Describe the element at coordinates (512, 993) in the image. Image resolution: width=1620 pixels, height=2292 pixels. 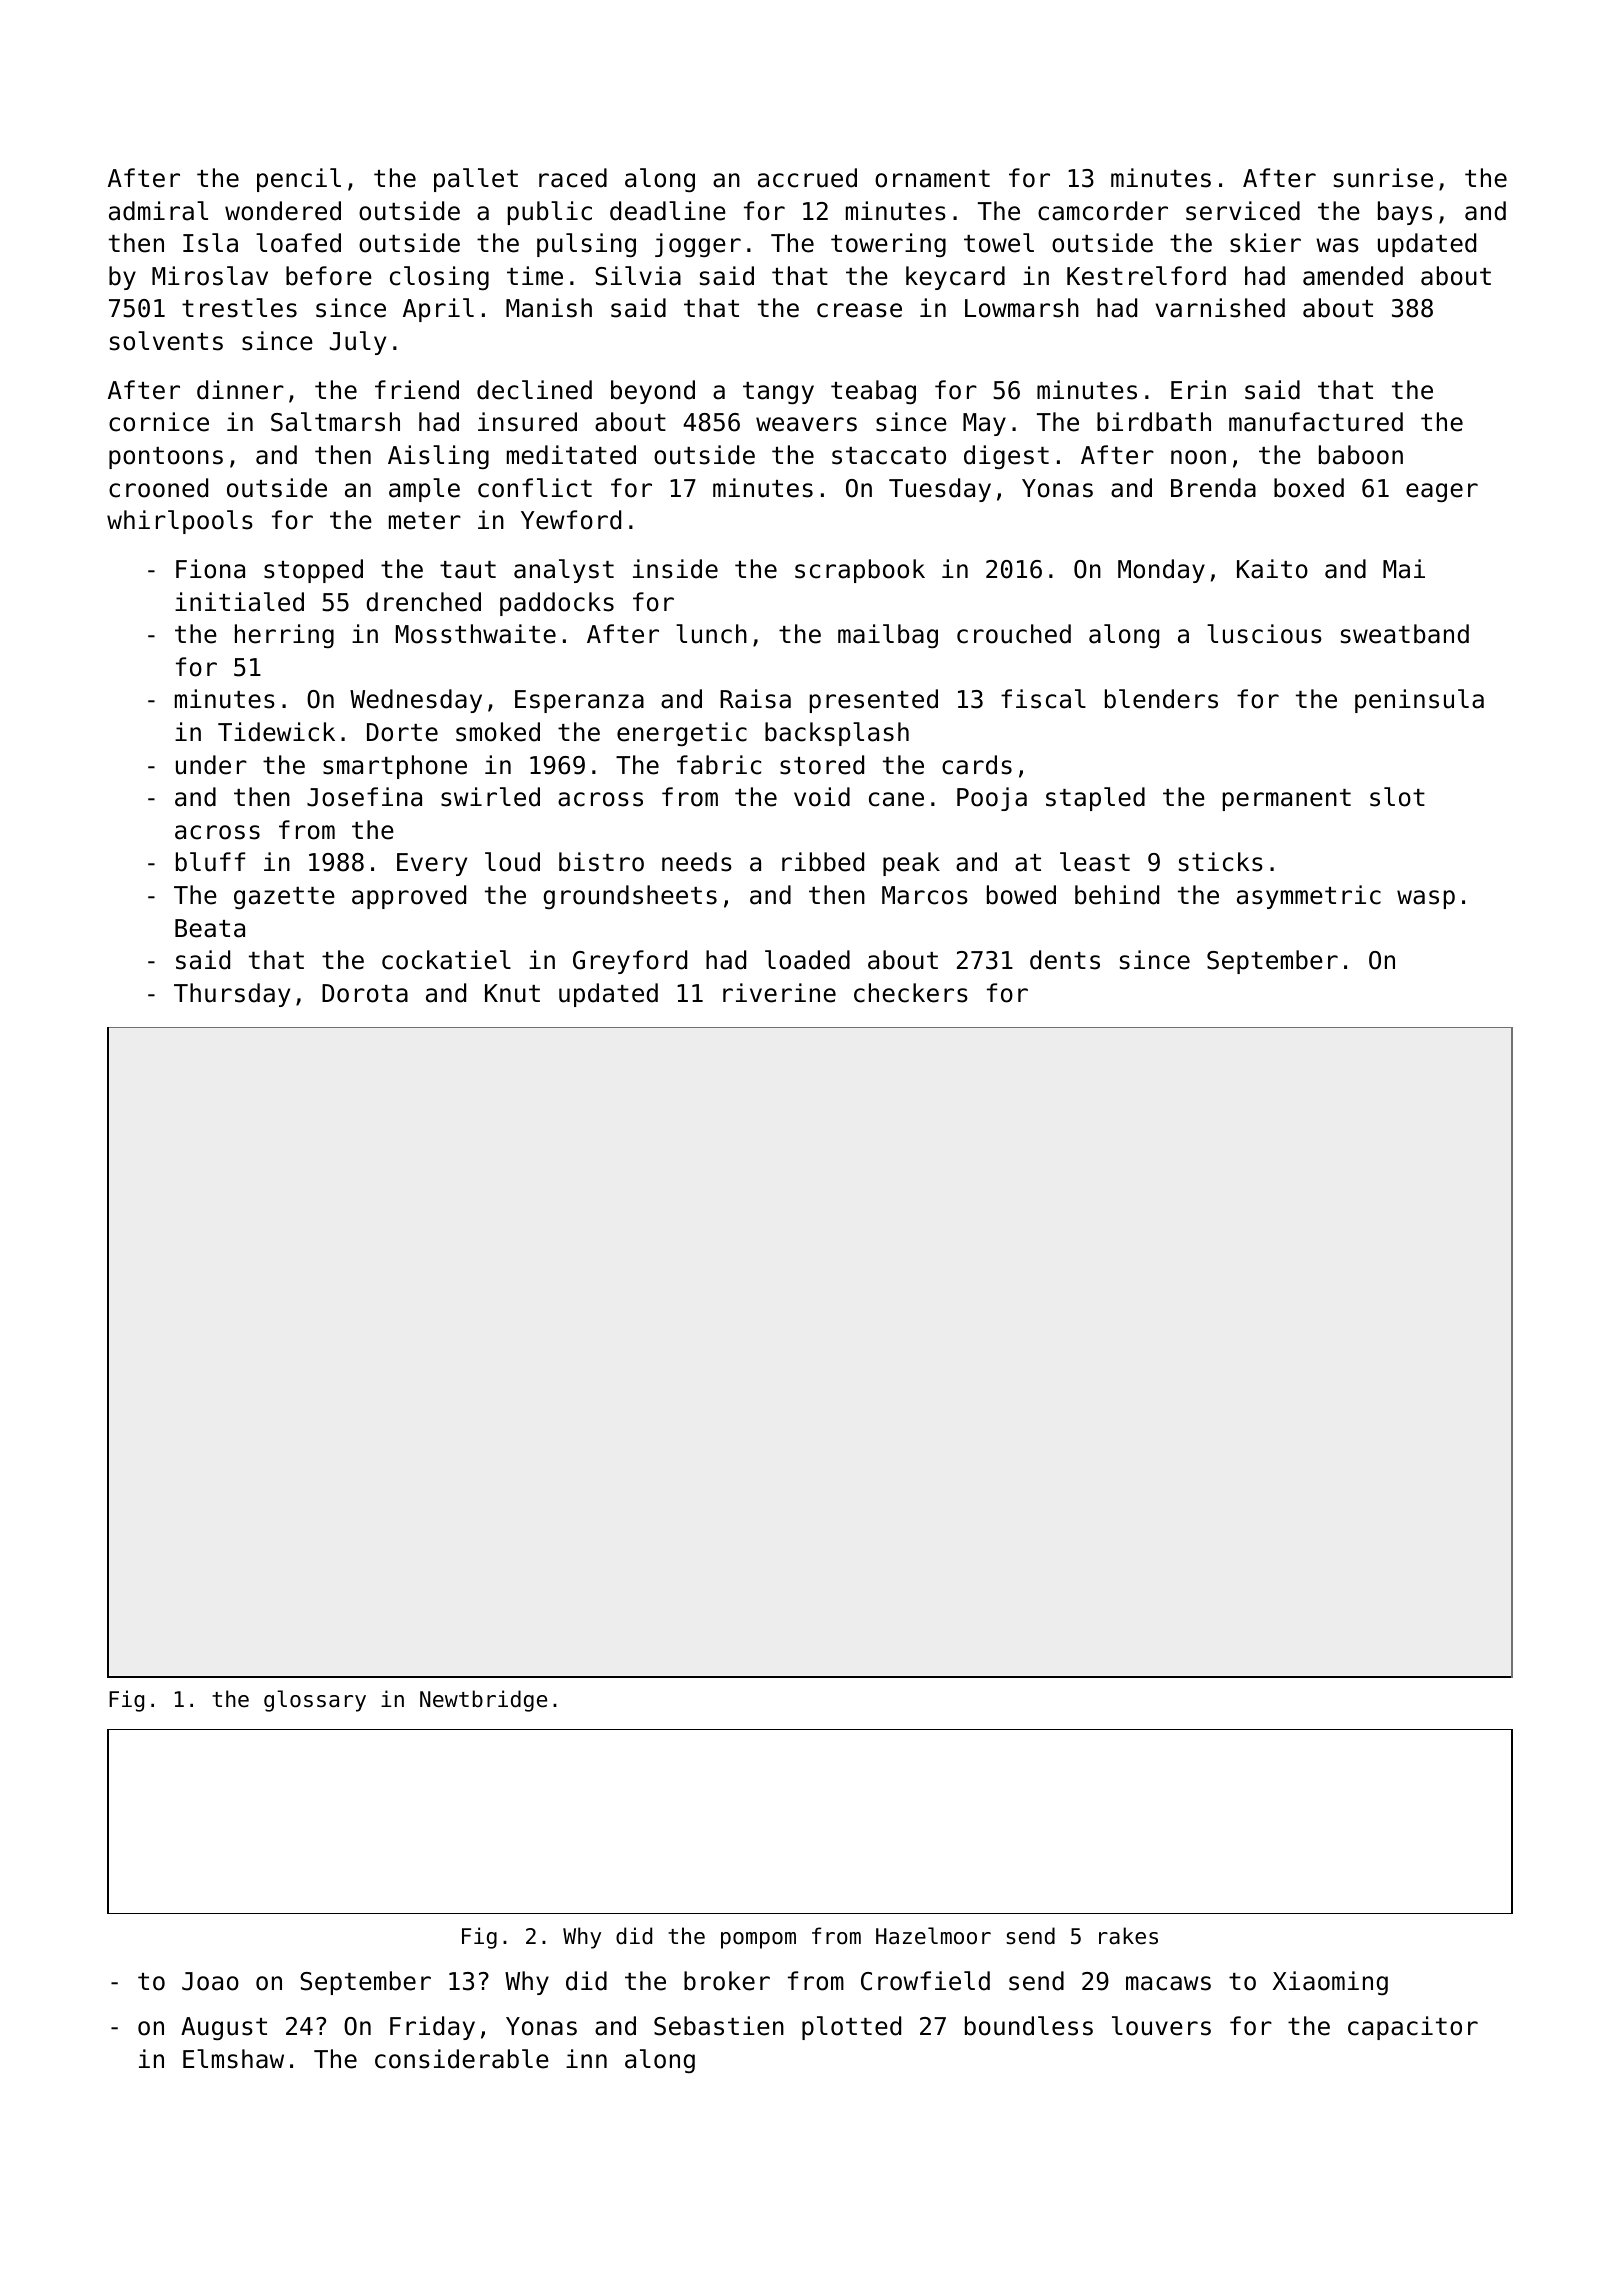
I see `Knut` at that location.
